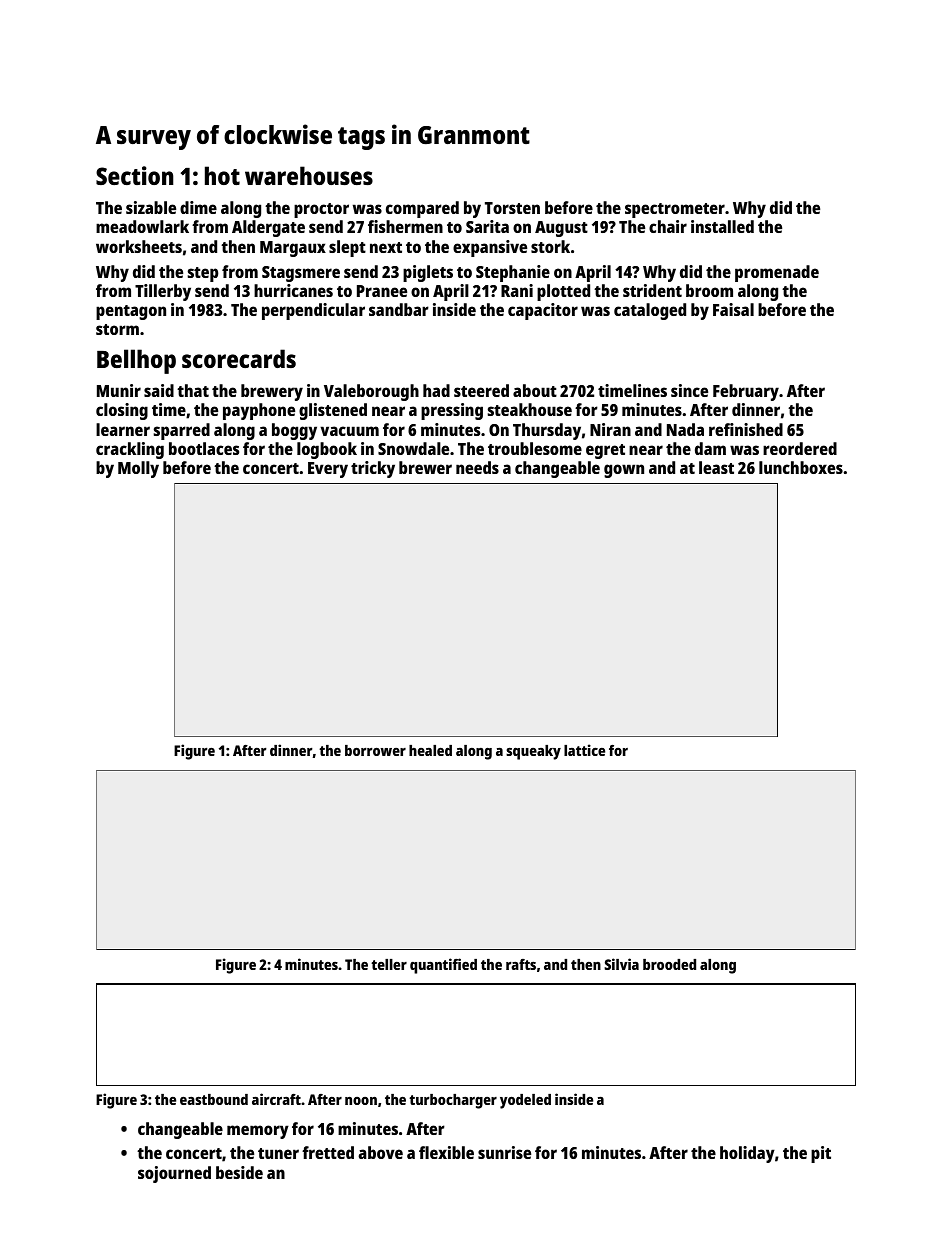 The image size is (952, 1233). What do you see at coordinates (389, 964) in the screenshot?
I see `teller` at bounding box center [389, 964].
